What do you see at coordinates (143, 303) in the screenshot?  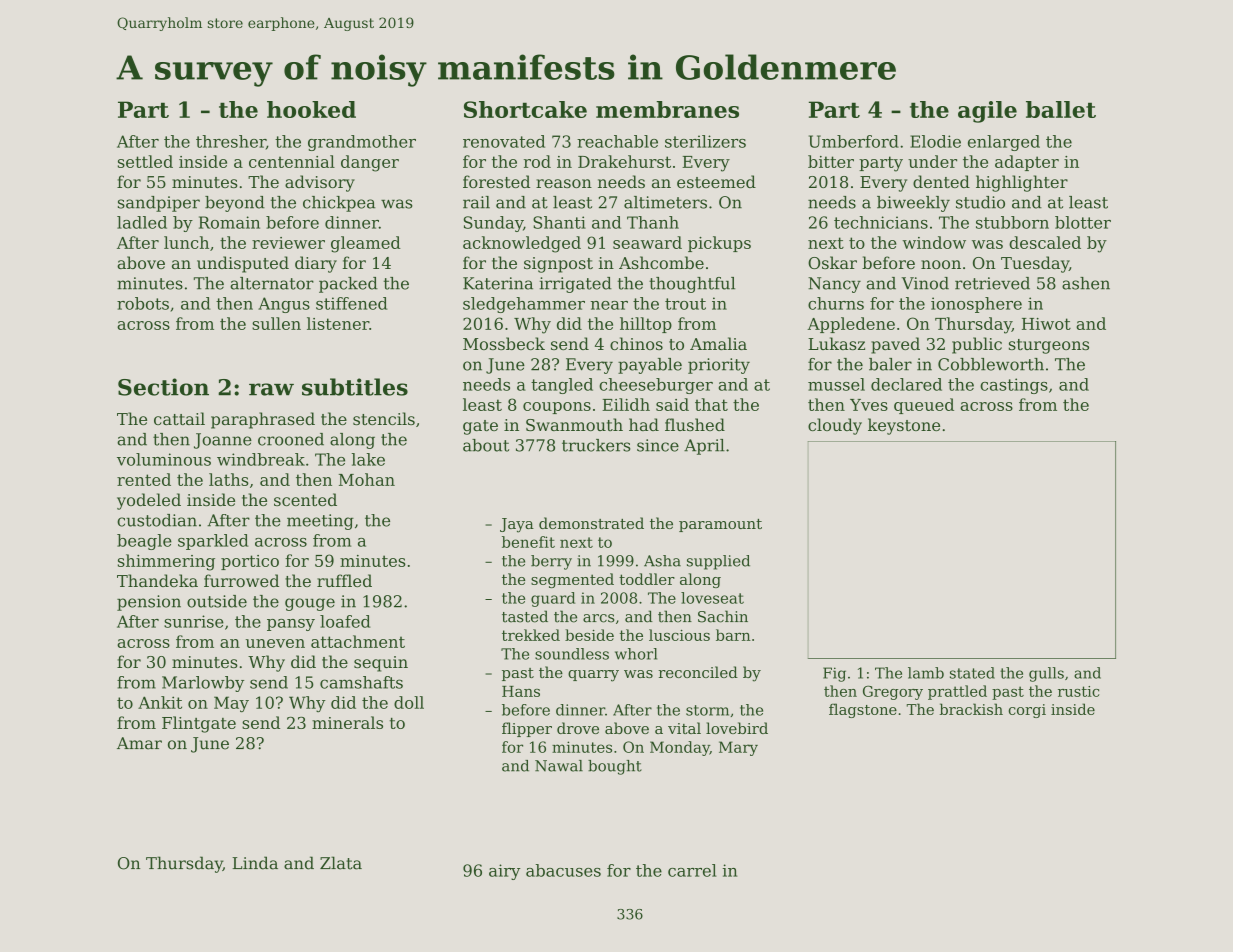 I see `robots` at bounding box center [143, 303].
